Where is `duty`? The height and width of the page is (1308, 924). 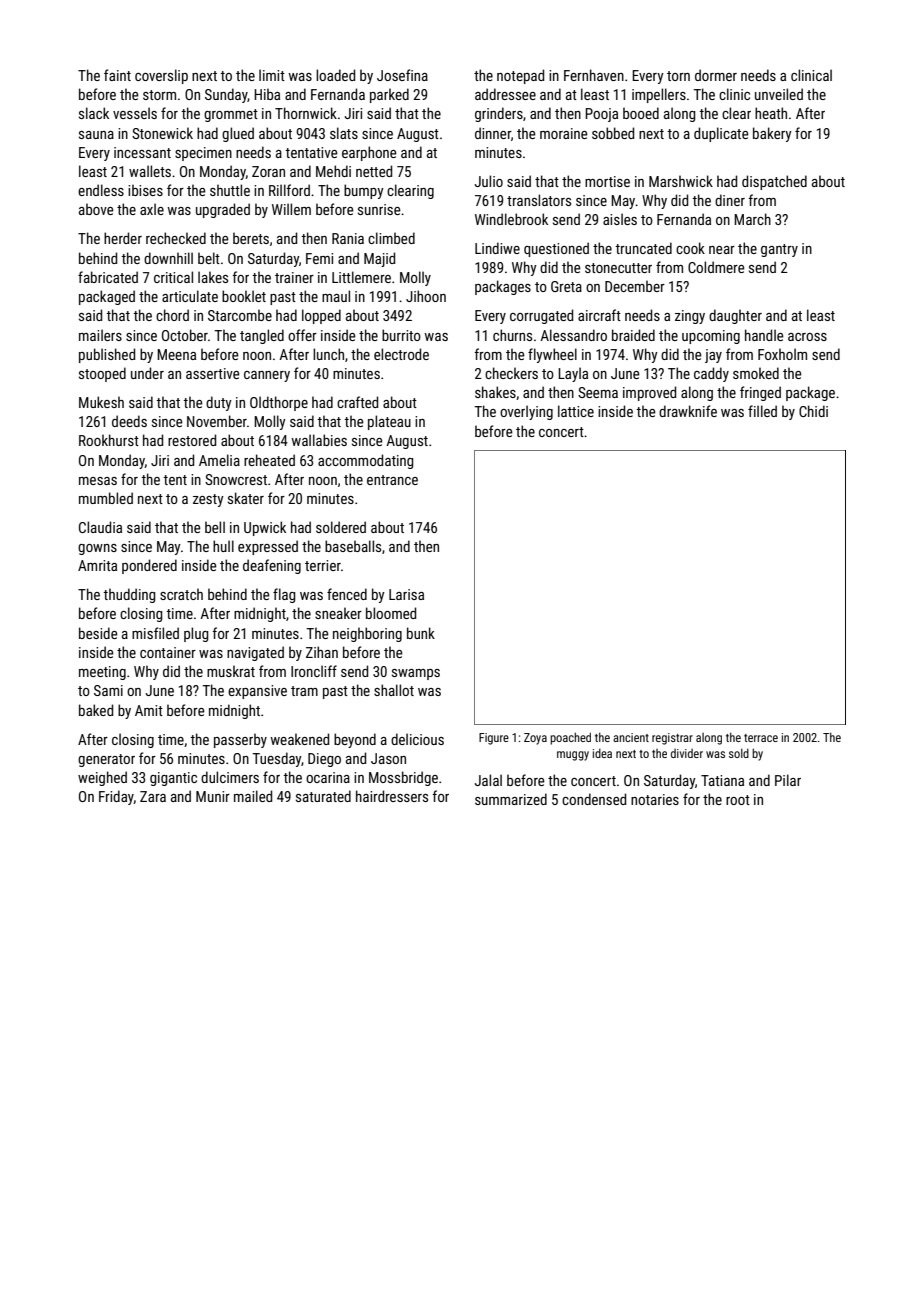
duty is located at coordinates (219, 403).
